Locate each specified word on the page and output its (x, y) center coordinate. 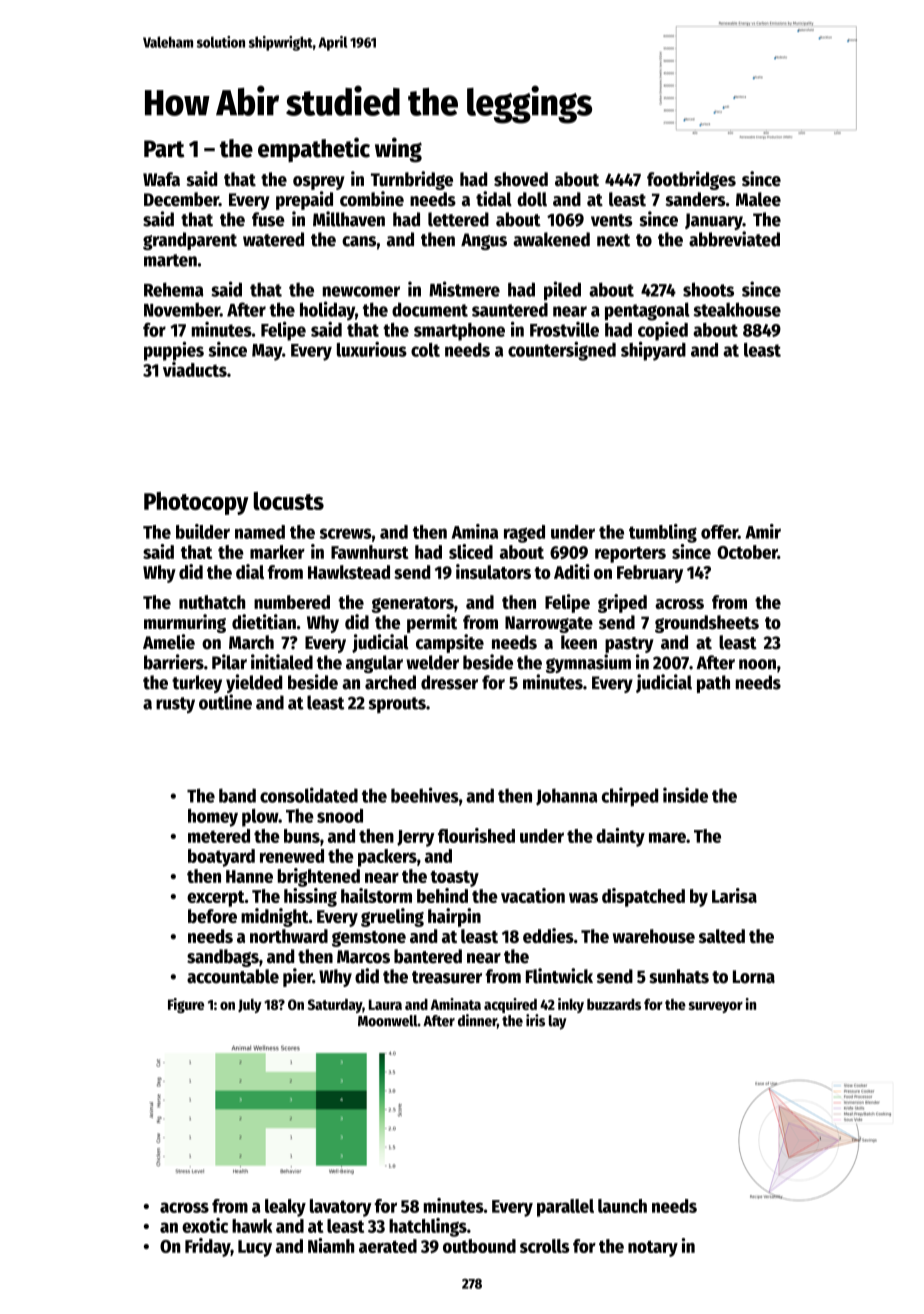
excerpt (216, 899)
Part (164, 149)
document (430, 309)
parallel (565, 1208)
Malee (758, 199)
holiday (327, 311)
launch (622, 1206)
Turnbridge (412, 180)
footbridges (691, 180)
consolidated (309, 795)
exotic (205, 1225)
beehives (425, 795)
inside (685, 795)
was (583, 898)
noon (757, 664)
